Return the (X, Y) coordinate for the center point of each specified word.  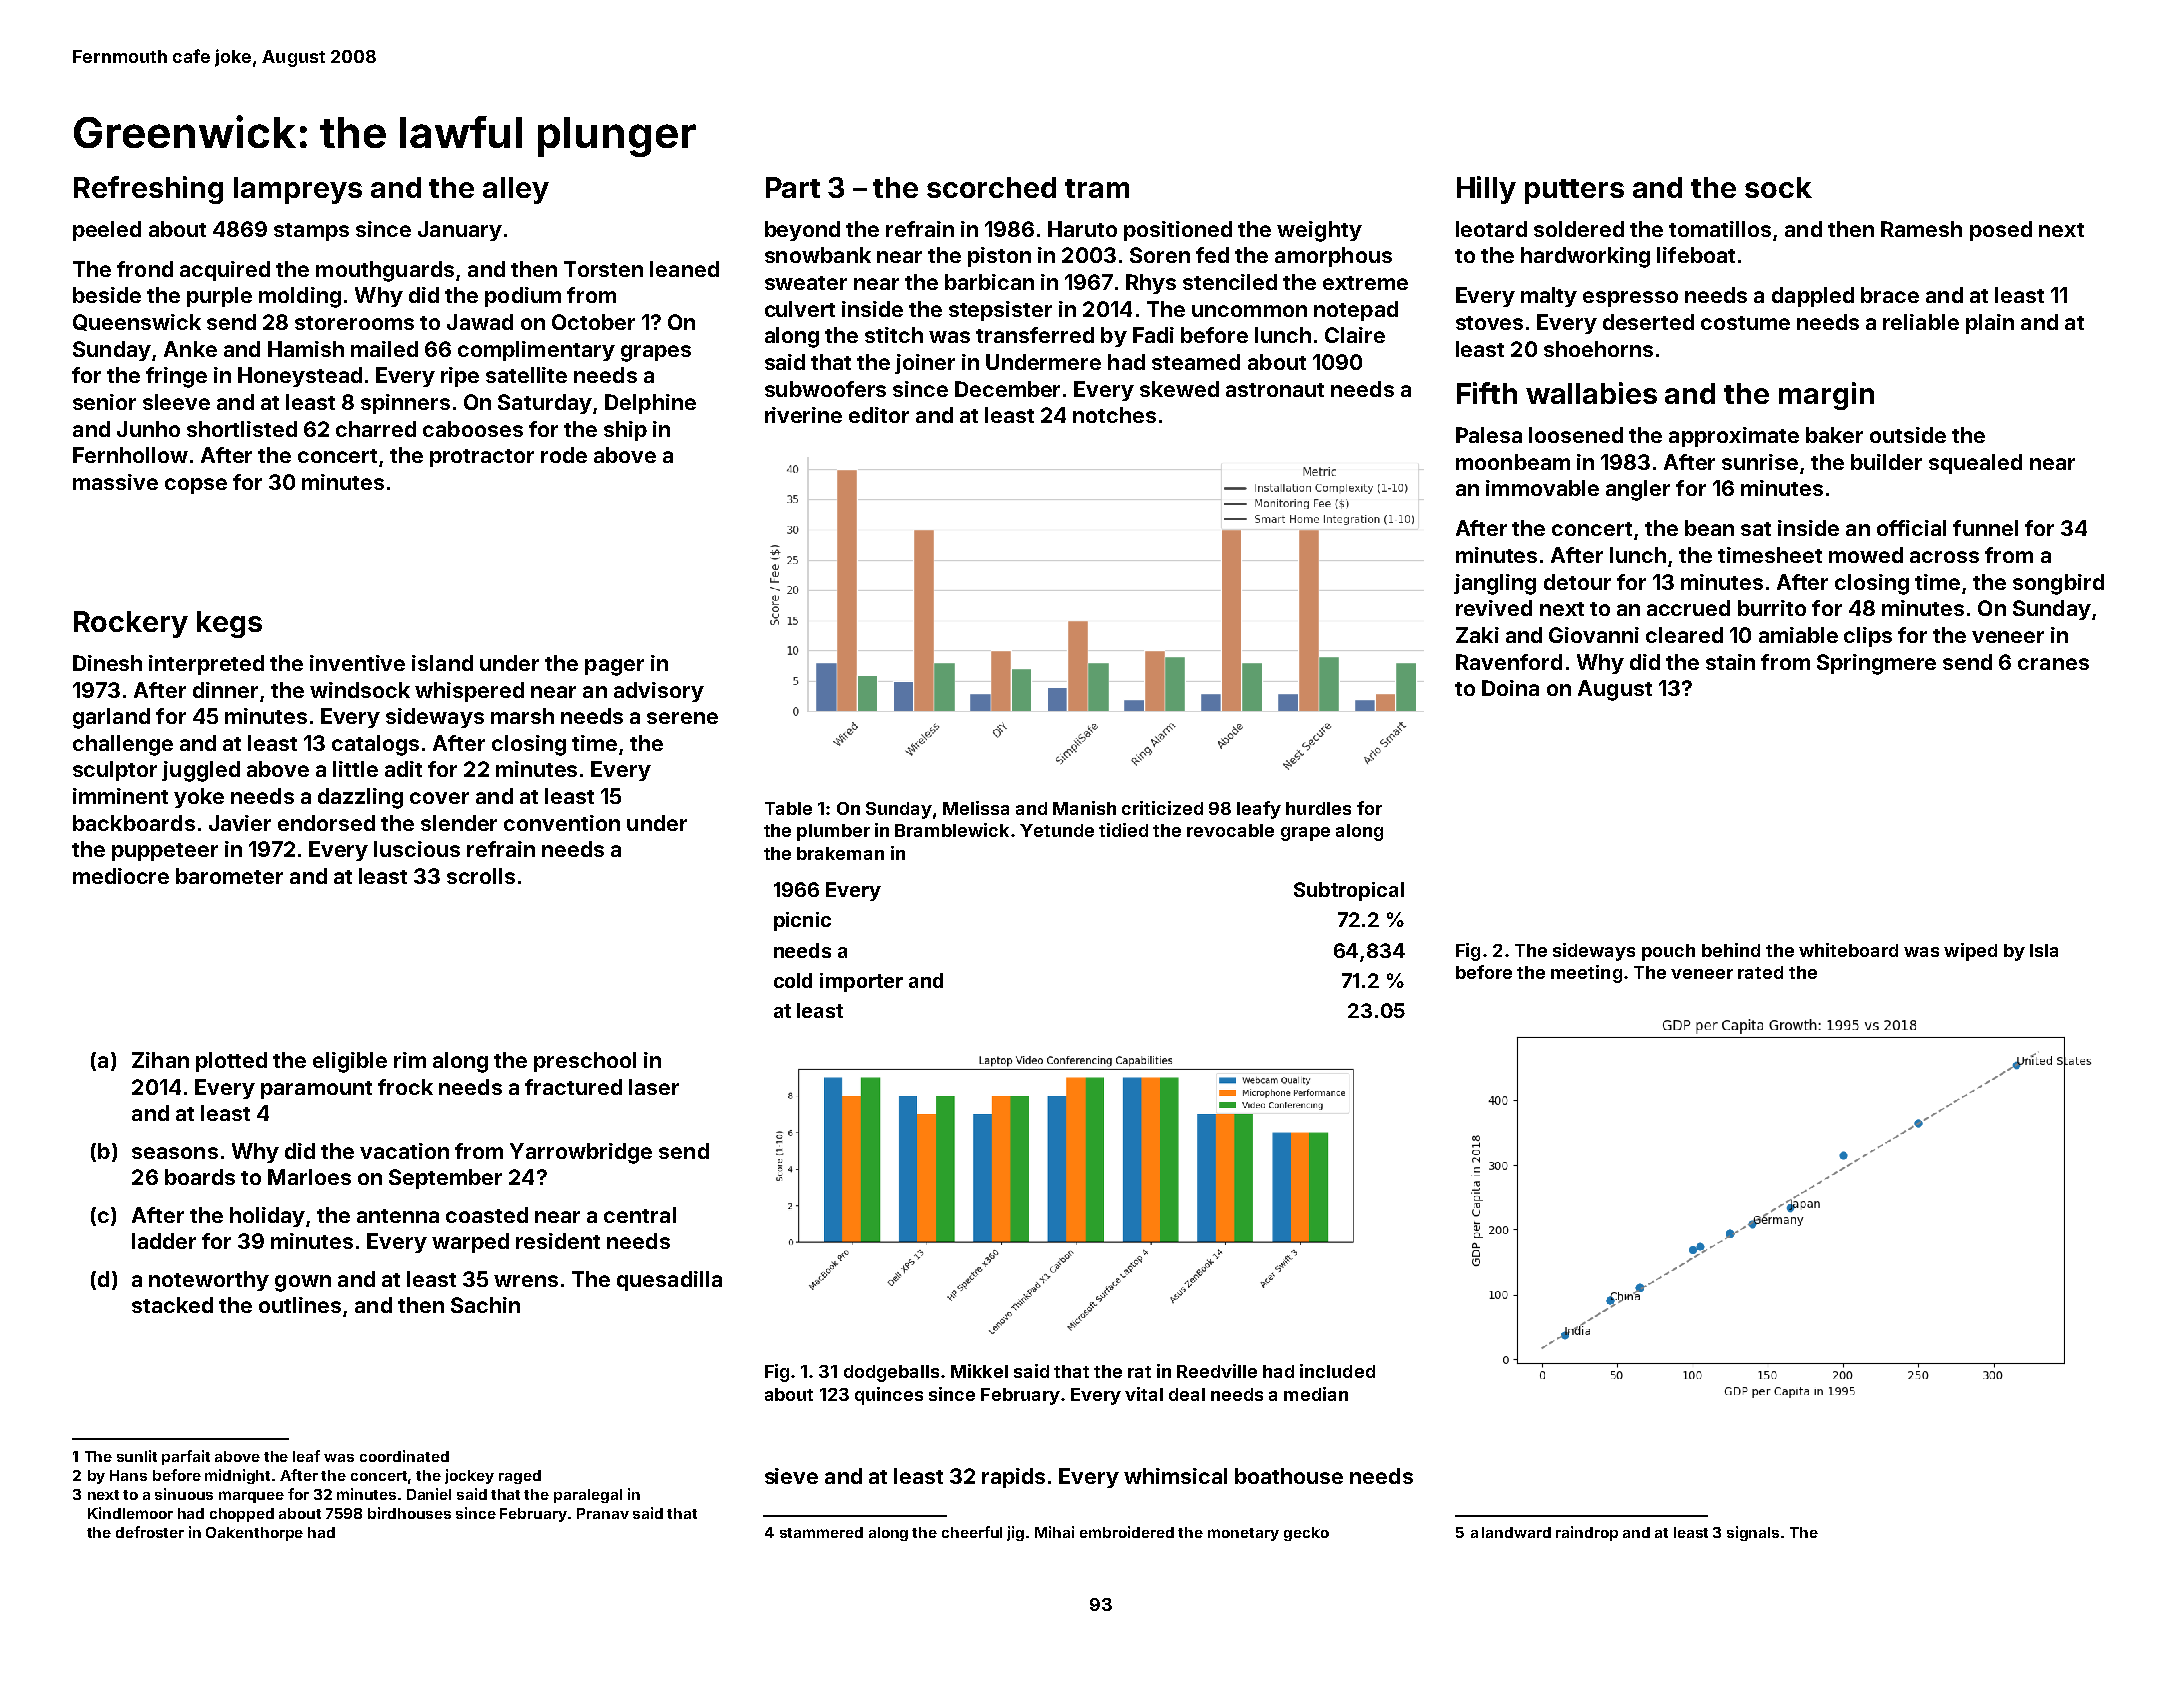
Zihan (160, 1060)
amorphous (1333, 257)
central (640, 1215)
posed (2001, 231)
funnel (1985, 528)
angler (1638, 490)
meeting (1586, 974)
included (1337, 1371)
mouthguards (385, 271)
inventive (357, 663)
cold (793, 980)
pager (614, 667)
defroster (150, 1532)
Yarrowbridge (581, 1153)
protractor (482, 458)
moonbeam (1513, 462)
